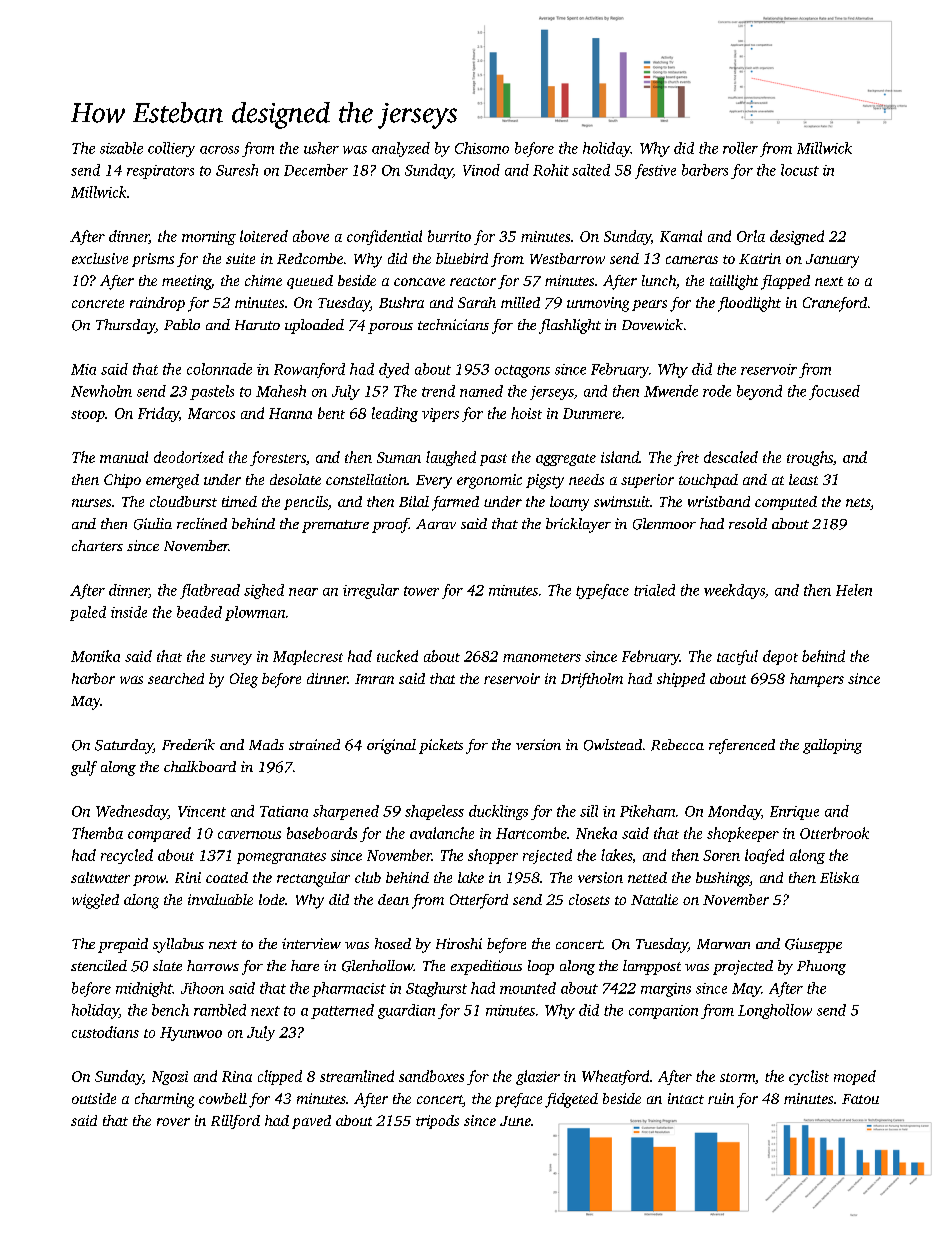 This screenshot has height=1233, width=952. I want to click on Giulia, so click(153, 524).
